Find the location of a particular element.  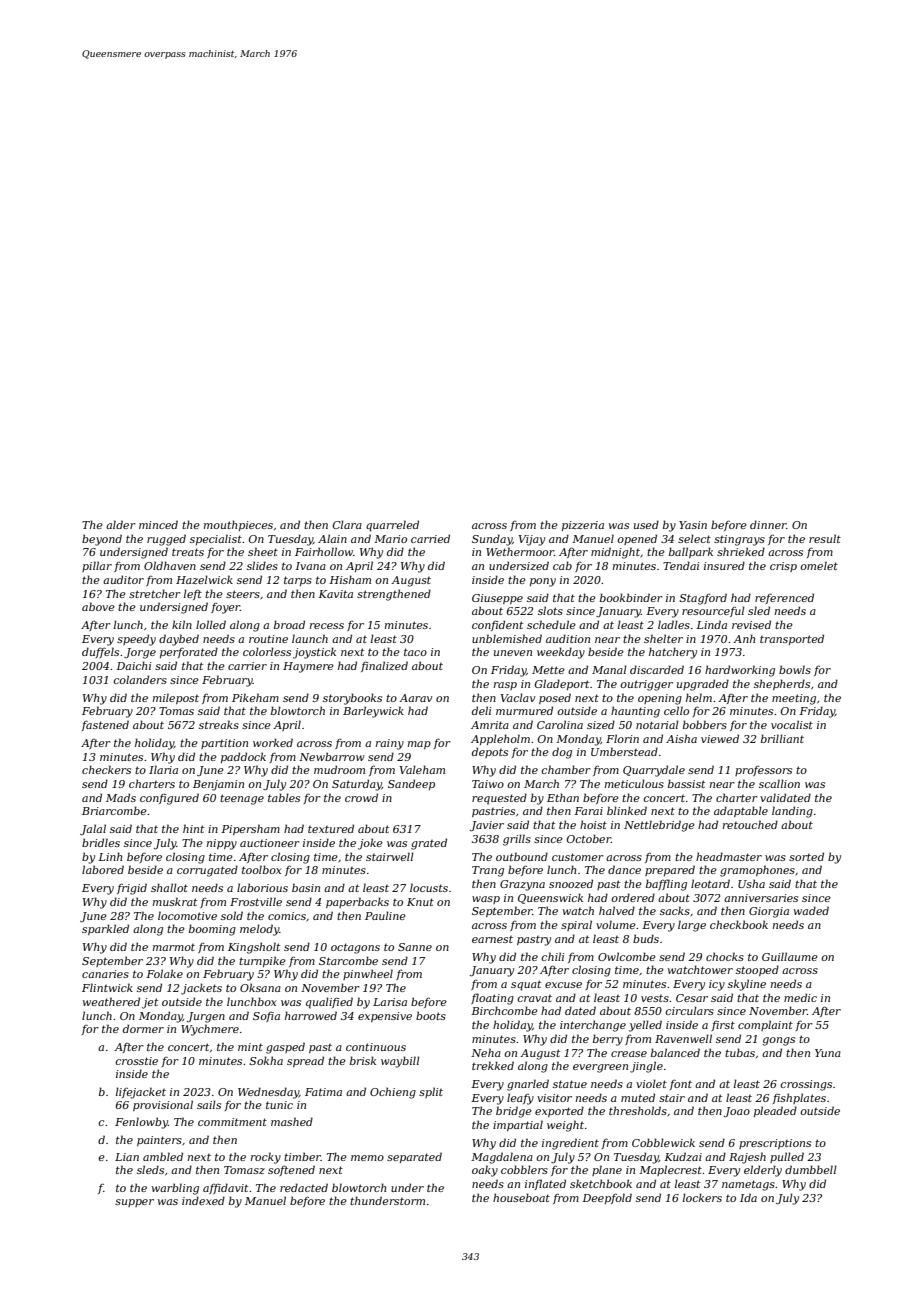

dumbbell is located at coordinates (811, 1169).
